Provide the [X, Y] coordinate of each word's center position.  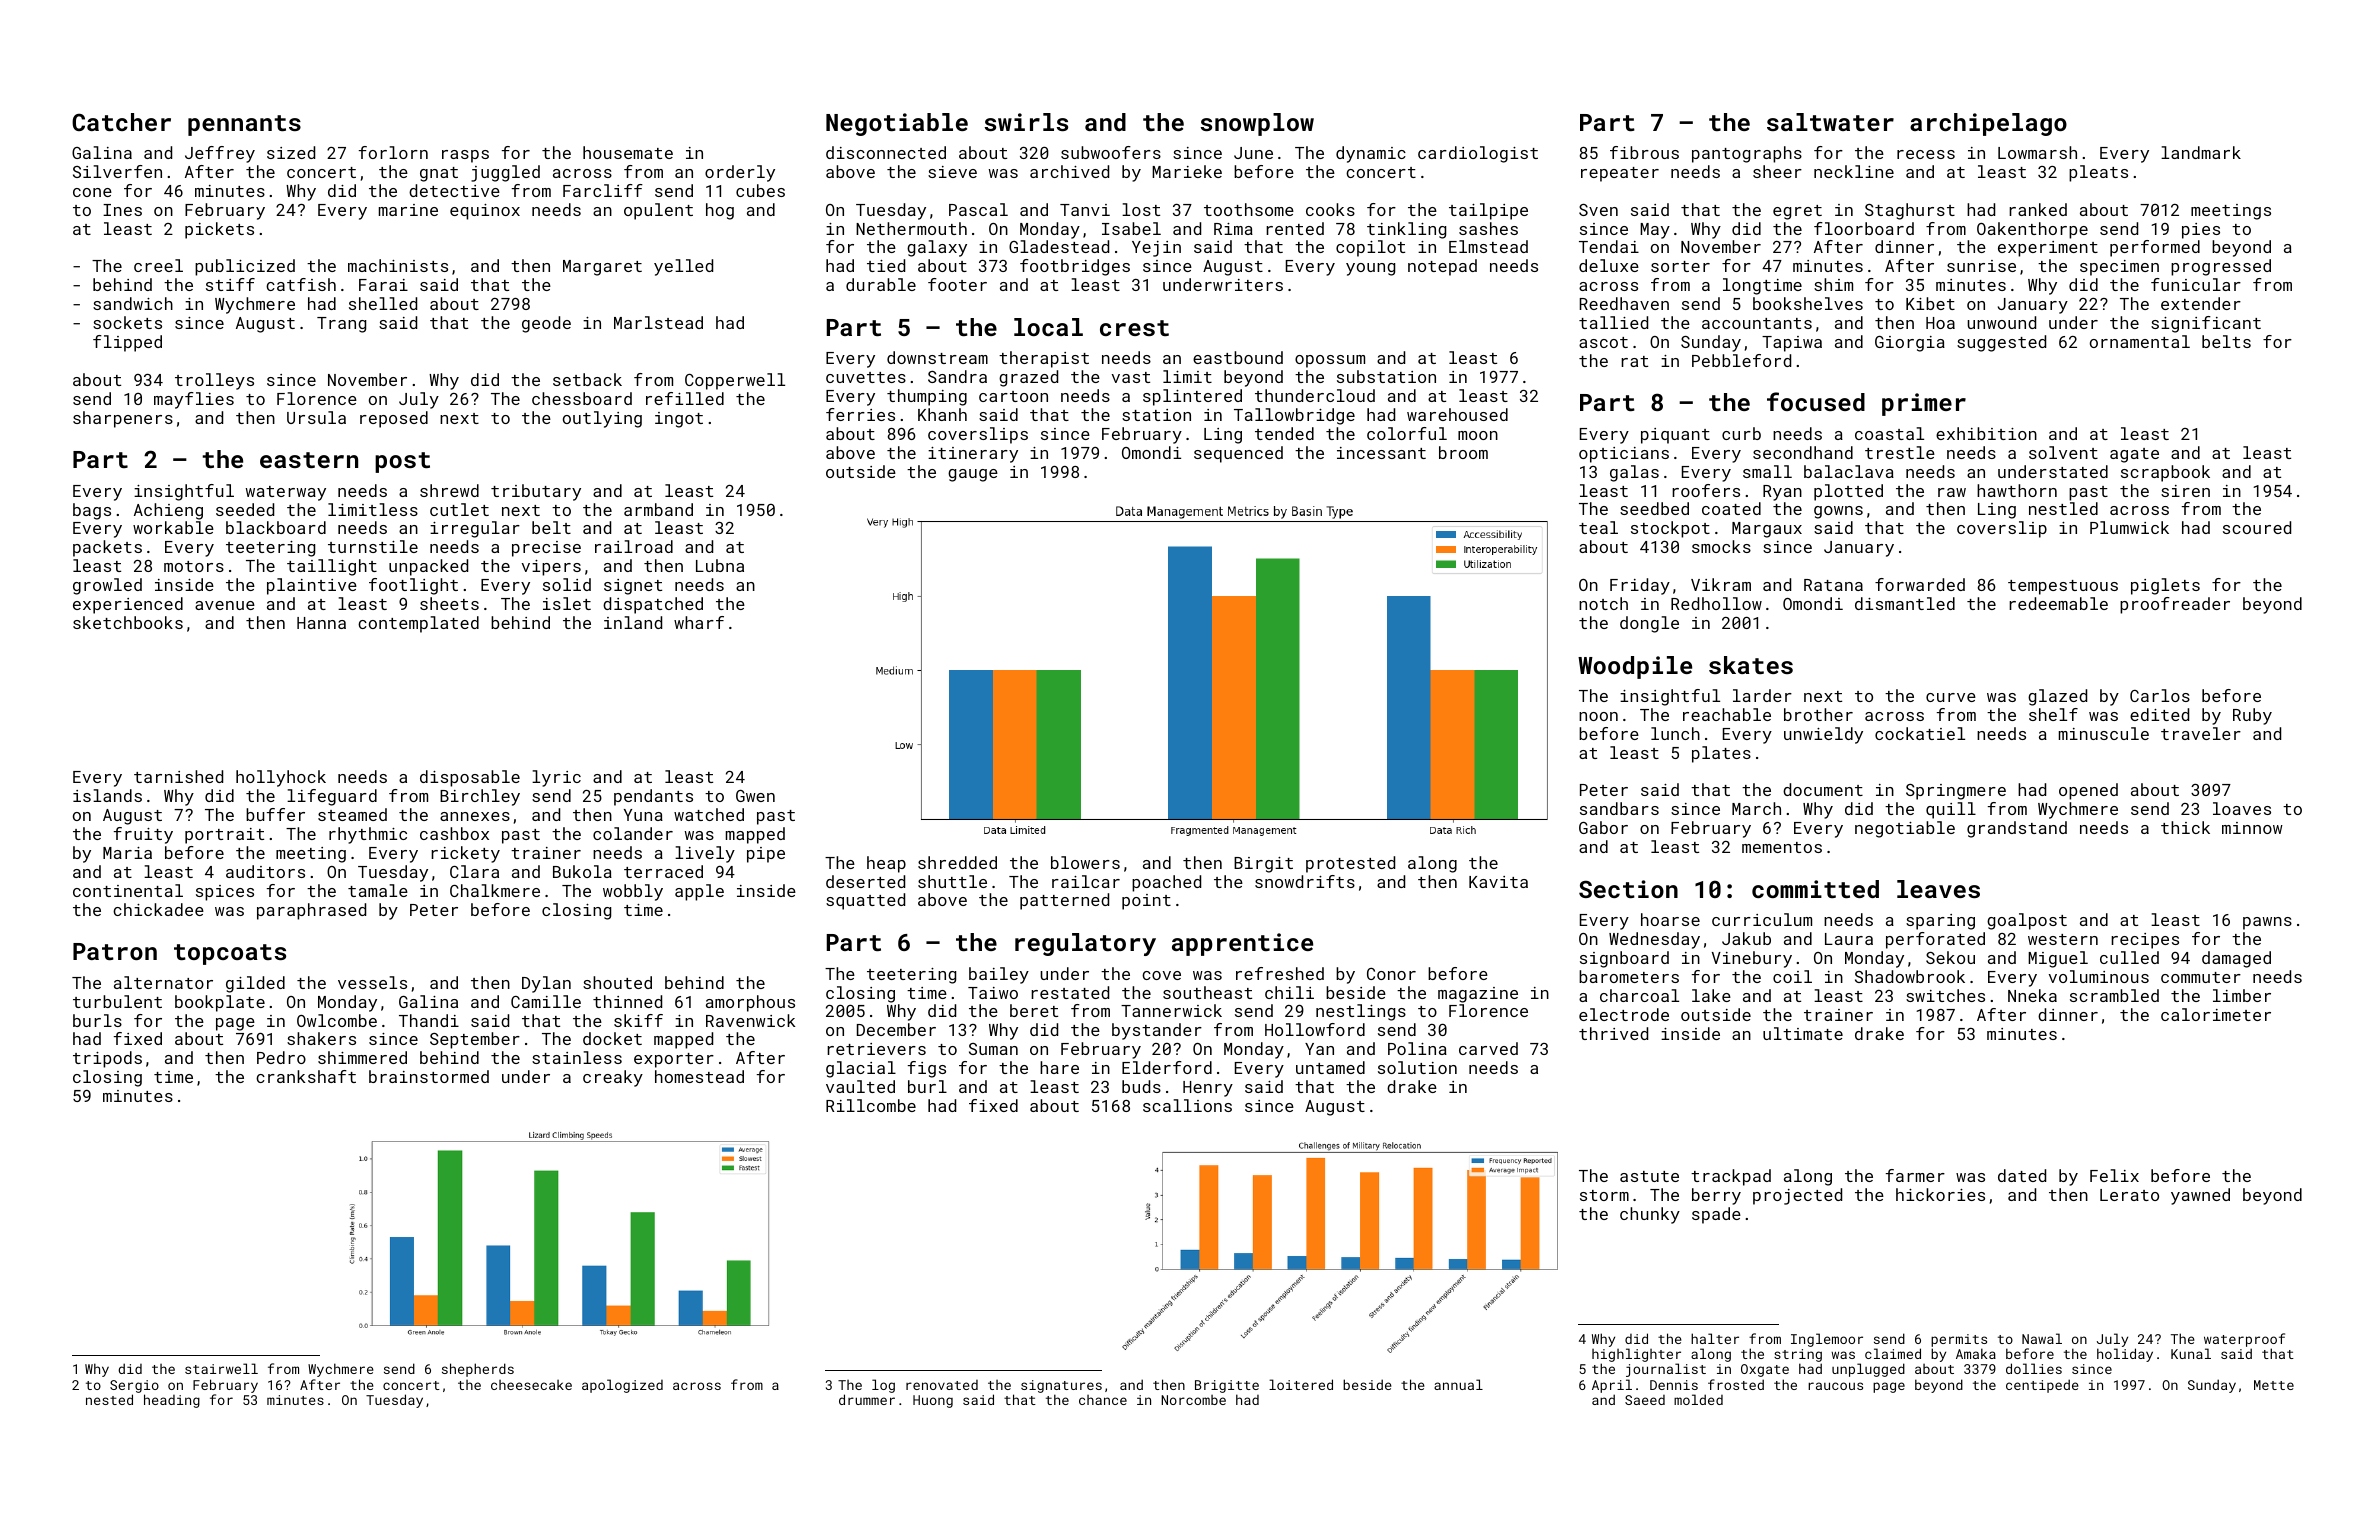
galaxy [937, 248]
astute [1649, 1176]
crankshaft [306, 1076]
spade [1716, 1215]
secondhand [1803, 452]
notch [1603, 603]
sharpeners [123, 419]
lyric [556, 778]
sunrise [1981, 266]
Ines [122, 210]
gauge [973, 475]
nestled [2063, 508]
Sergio [134, 1386]
